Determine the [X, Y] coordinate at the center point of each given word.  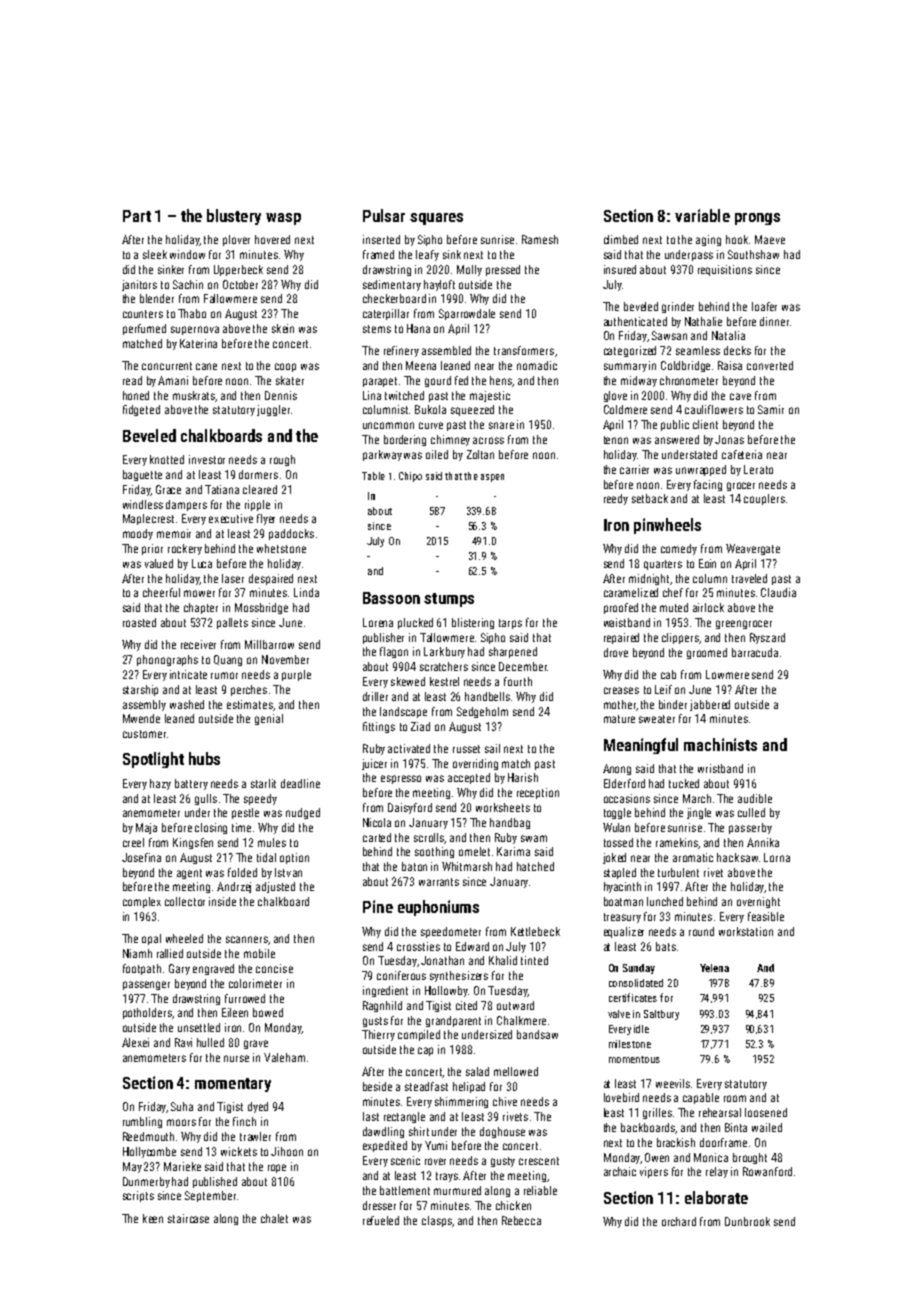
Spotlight [153, 760]
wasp [283, 219]
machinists [720, 744]
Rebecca [521, 1220]
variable [702, 215]
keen [153, 1218]
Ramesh [540, 239]
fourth [518, 681]
